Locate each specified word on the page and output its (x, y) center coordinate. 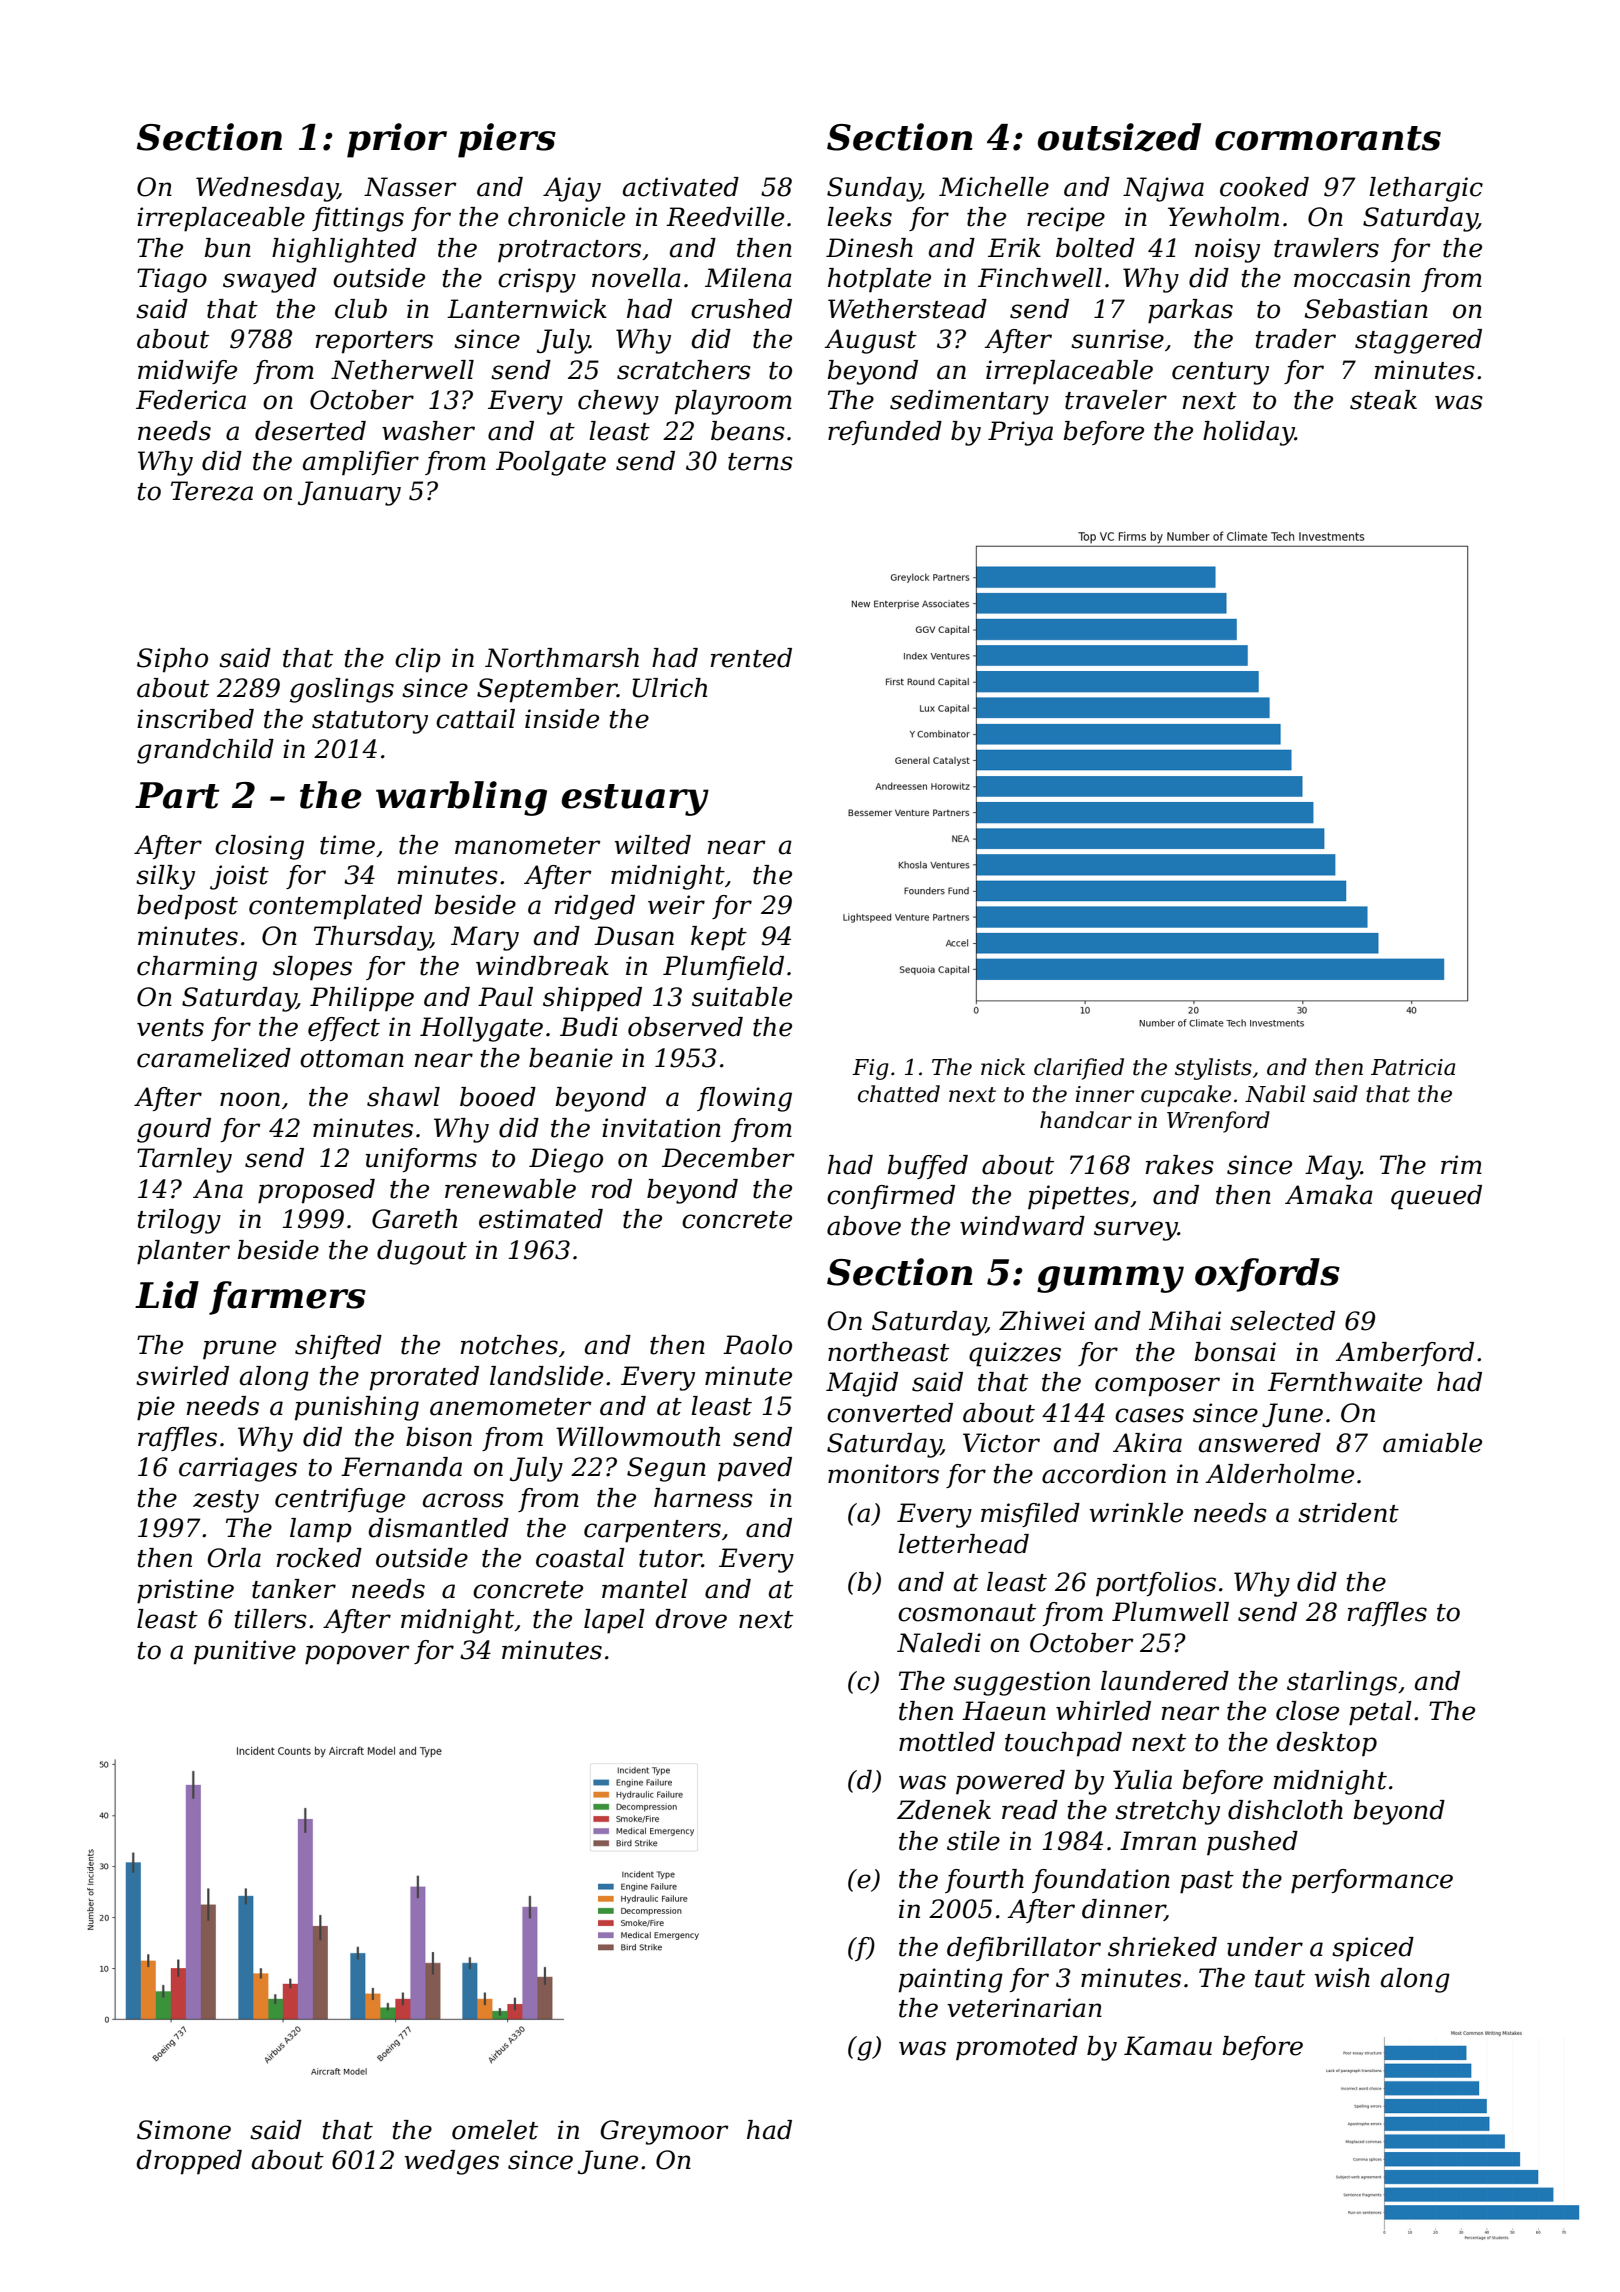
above (864, 1226)
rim (1461, 1164)
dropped (189, 2162)
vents (170, 1028)
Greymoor (664, 2132)
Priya (1020, 433)
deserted (310, 431)
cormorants (1328, 138)
